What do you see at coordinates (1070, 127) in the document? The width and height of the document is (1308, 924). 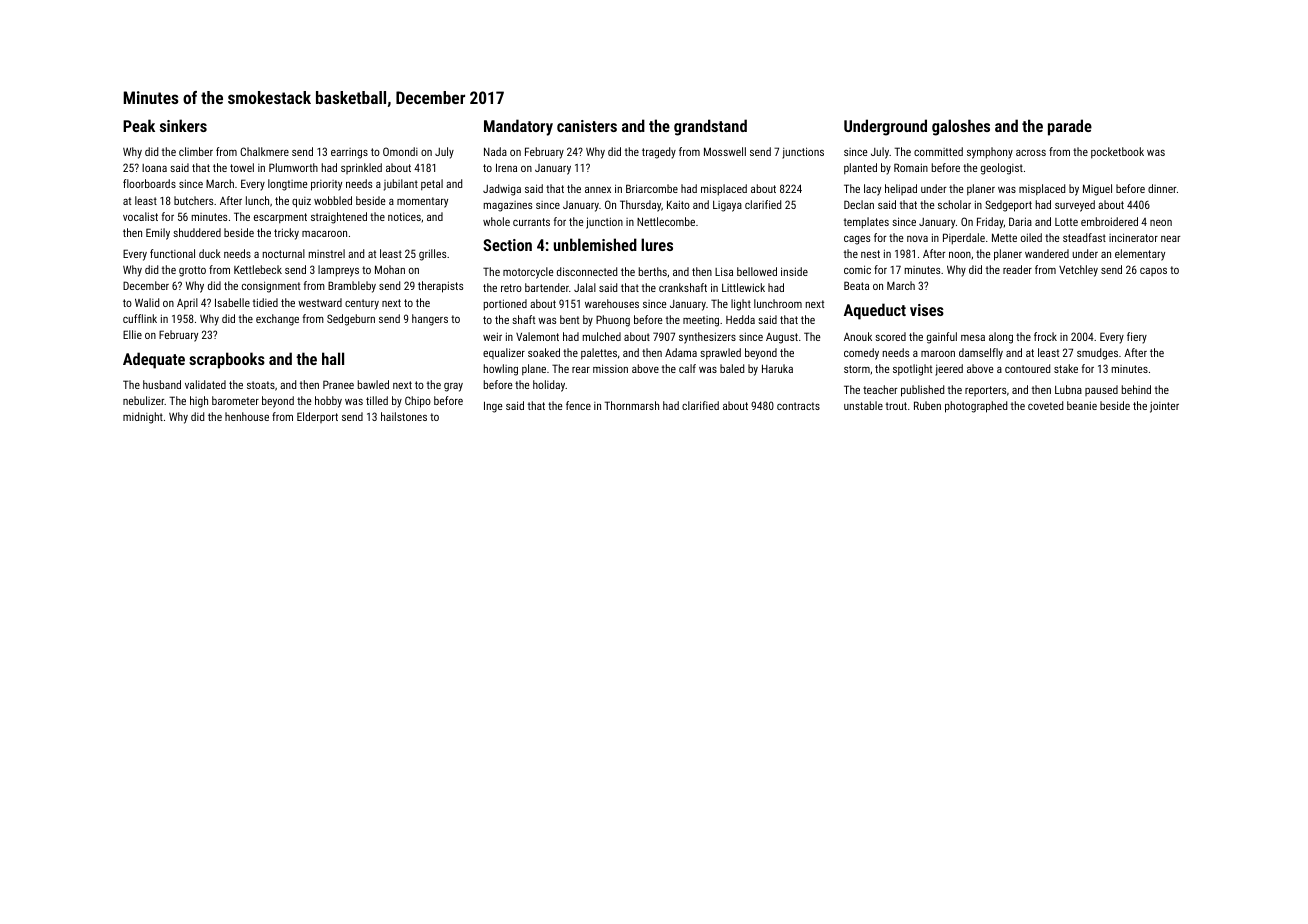 I see `parade` at bounding box center [1070, 127].
